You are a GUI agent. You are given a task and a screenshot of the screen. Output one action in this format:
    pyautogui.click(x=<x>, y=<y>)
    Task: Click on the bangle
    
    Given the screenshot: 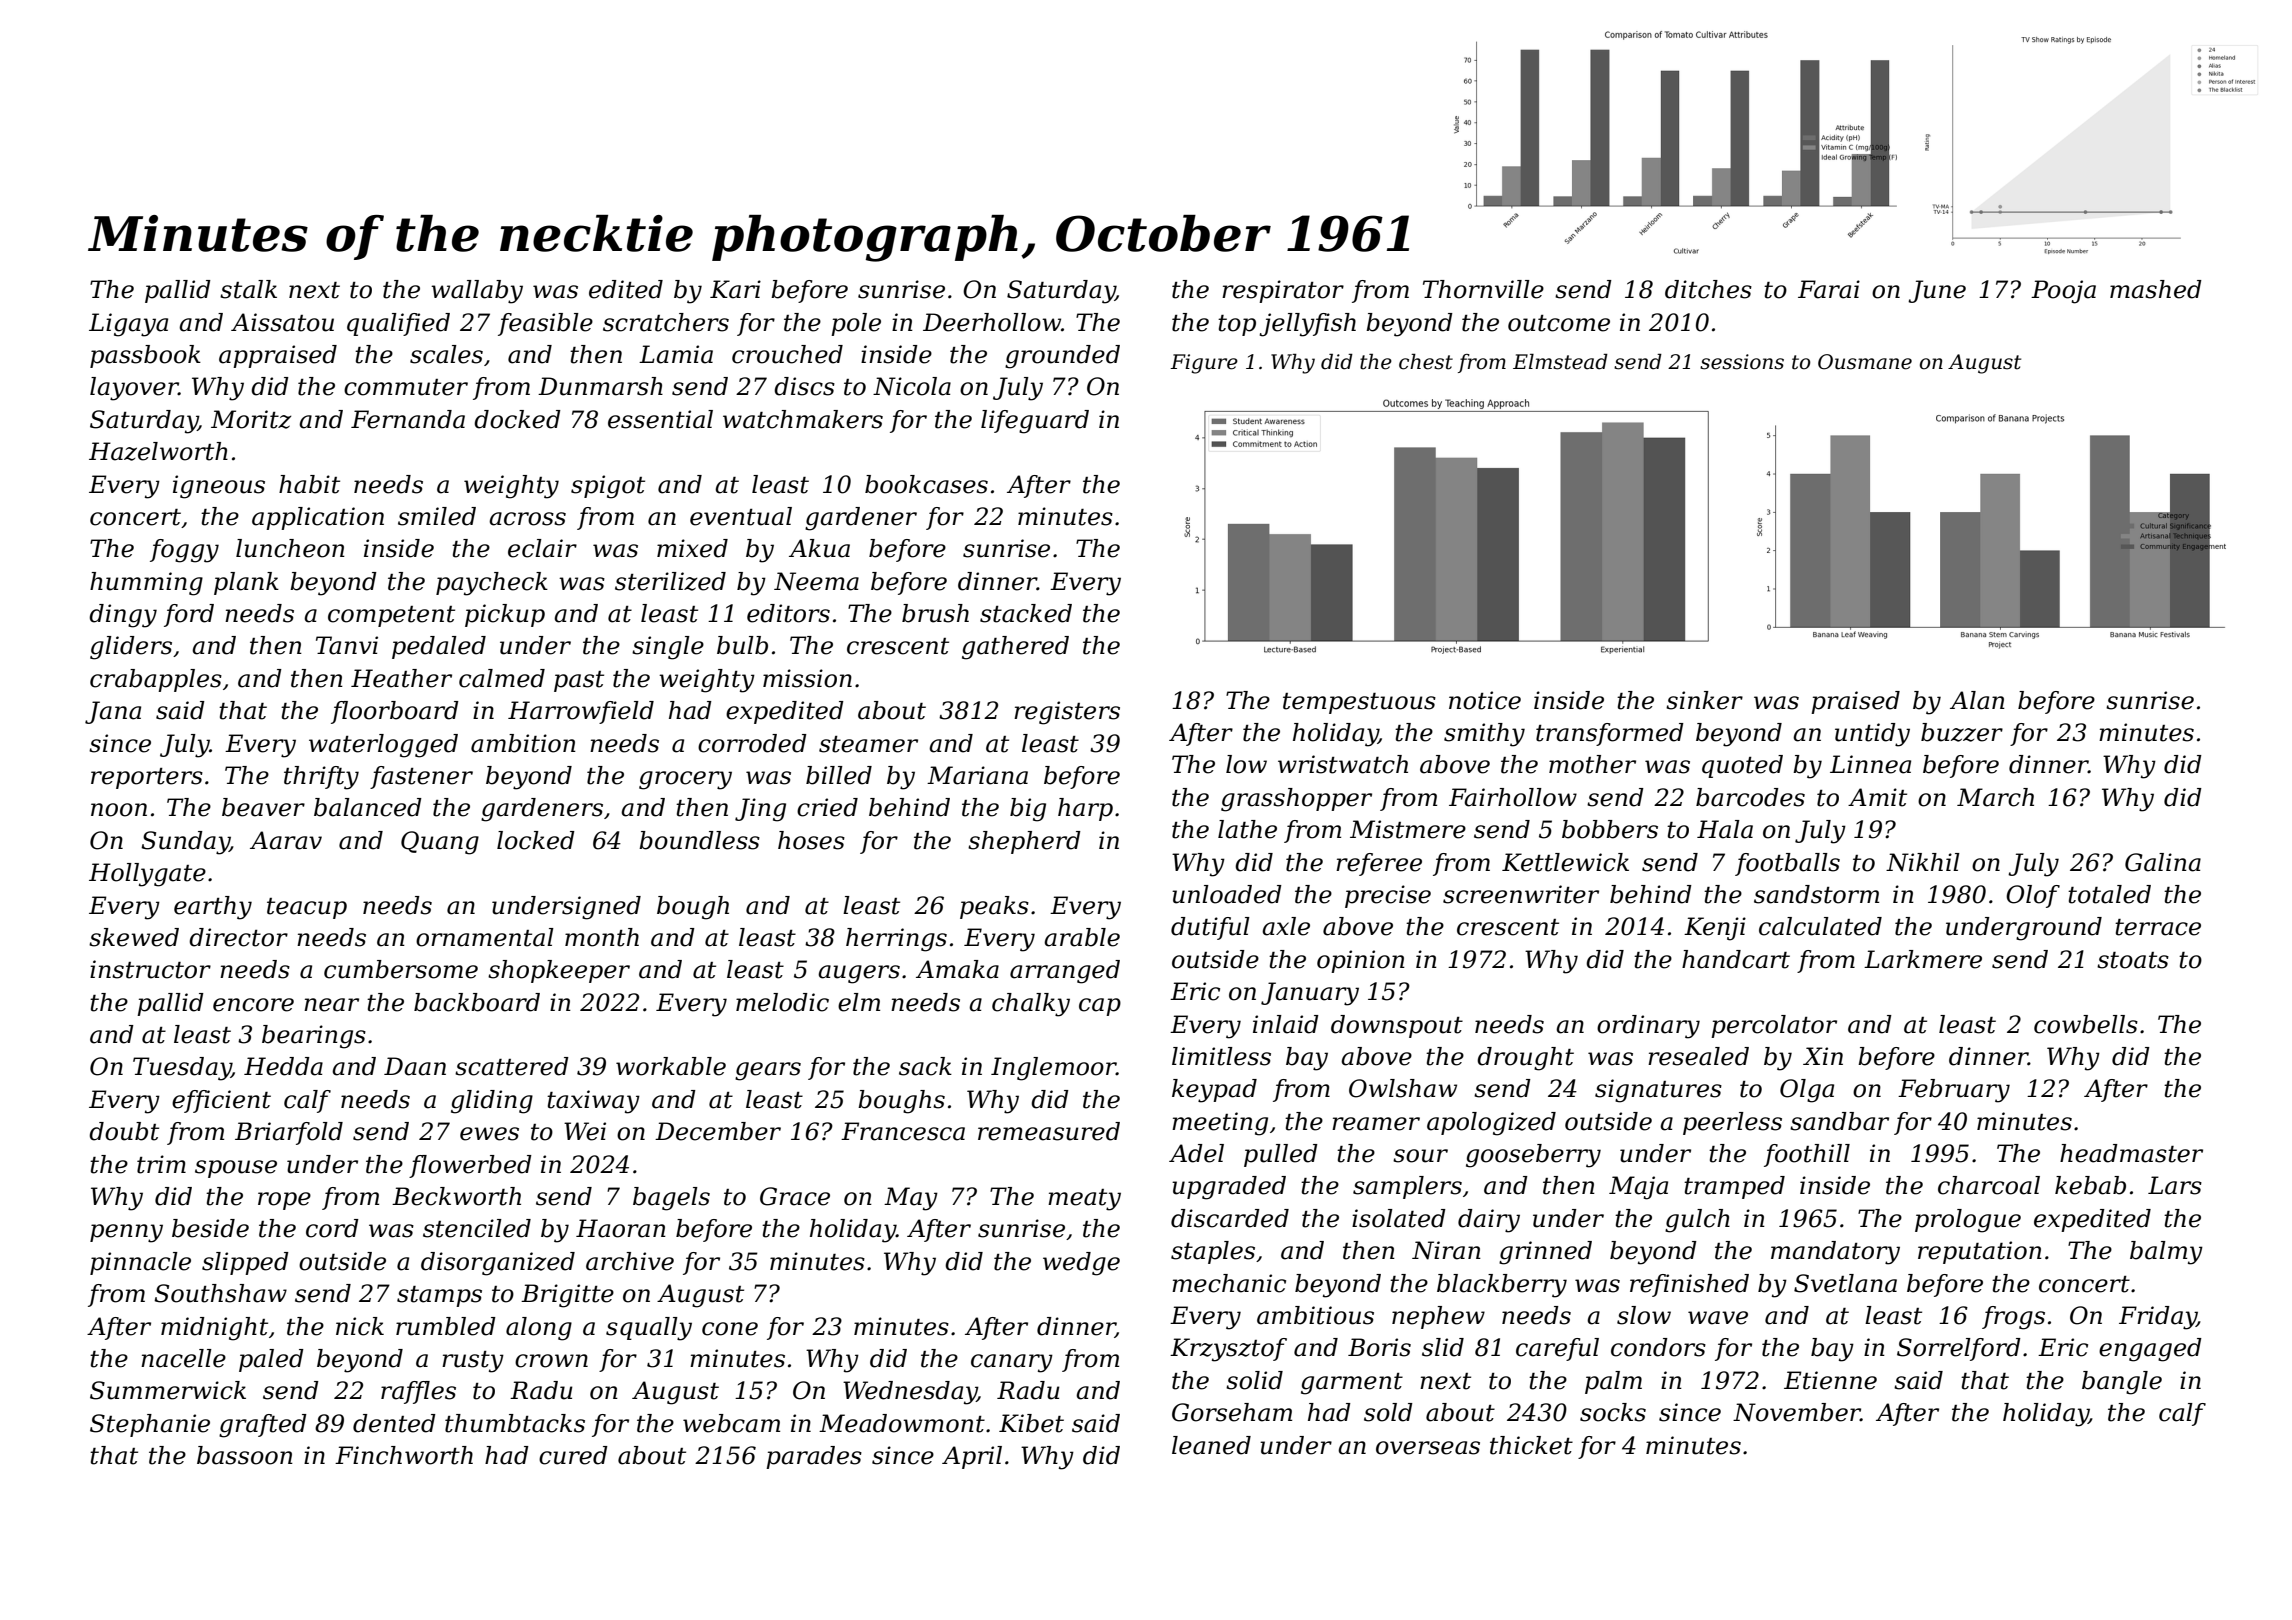 What is the action you would take?
    pyautogui.click(x=2122, y=1383)
